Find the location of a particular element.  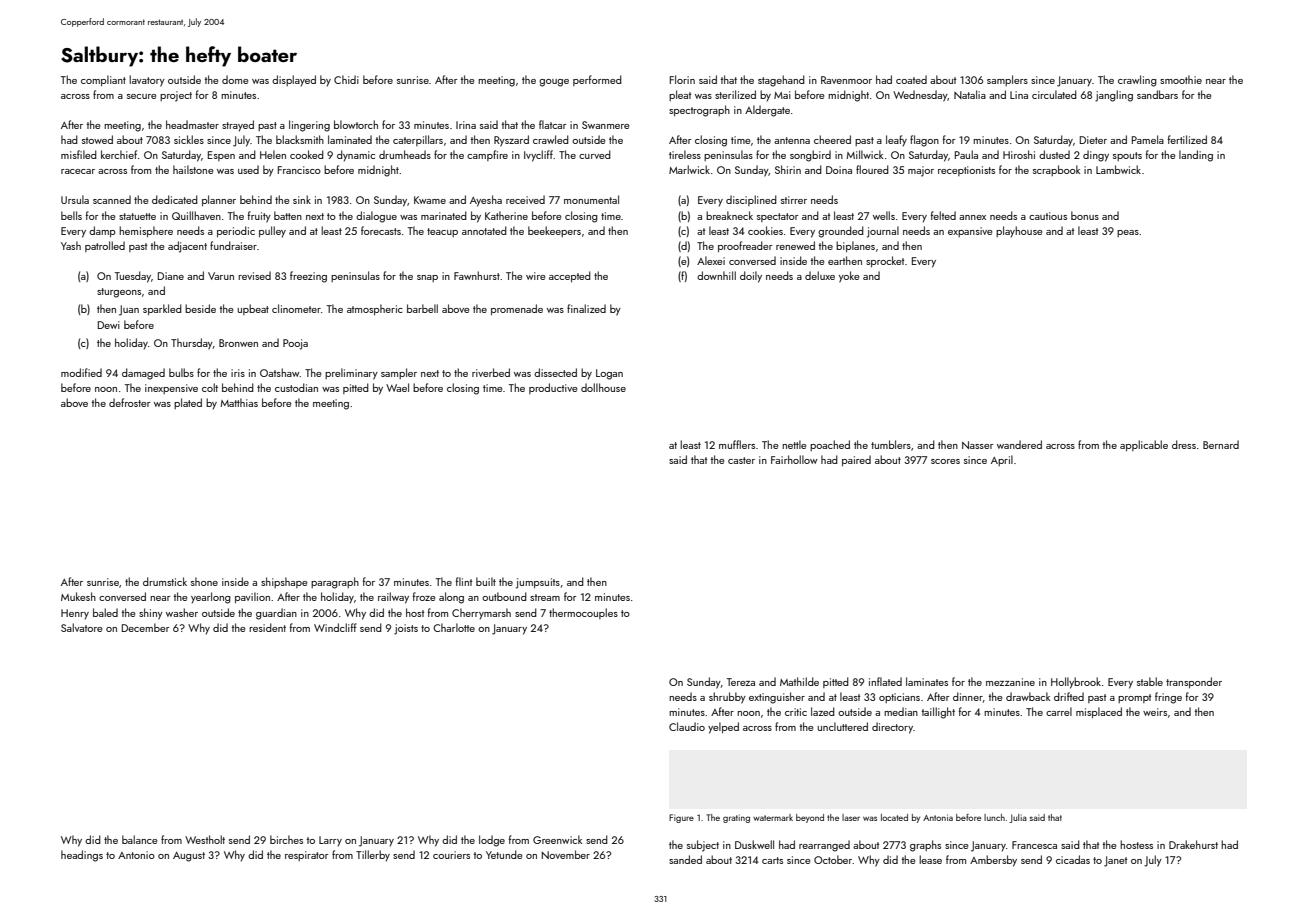

periodic is located at coordinates (236, 231).
